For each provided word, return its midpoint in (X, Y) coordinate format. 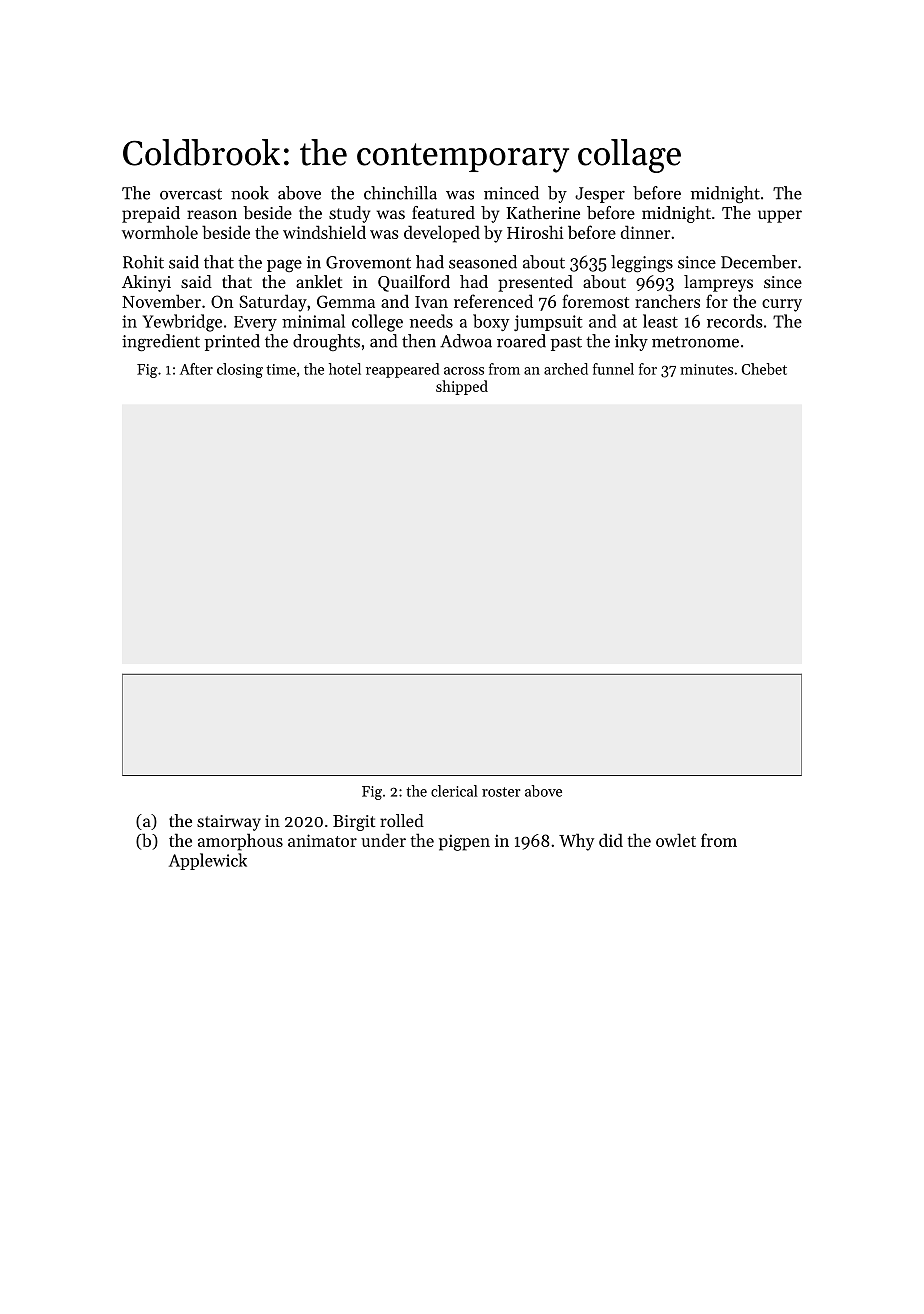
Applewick (208, 861)
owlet (676, 840)
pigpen (464, 842)
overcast (191, 194)
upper (780, 216)
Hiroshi (535, 232)
